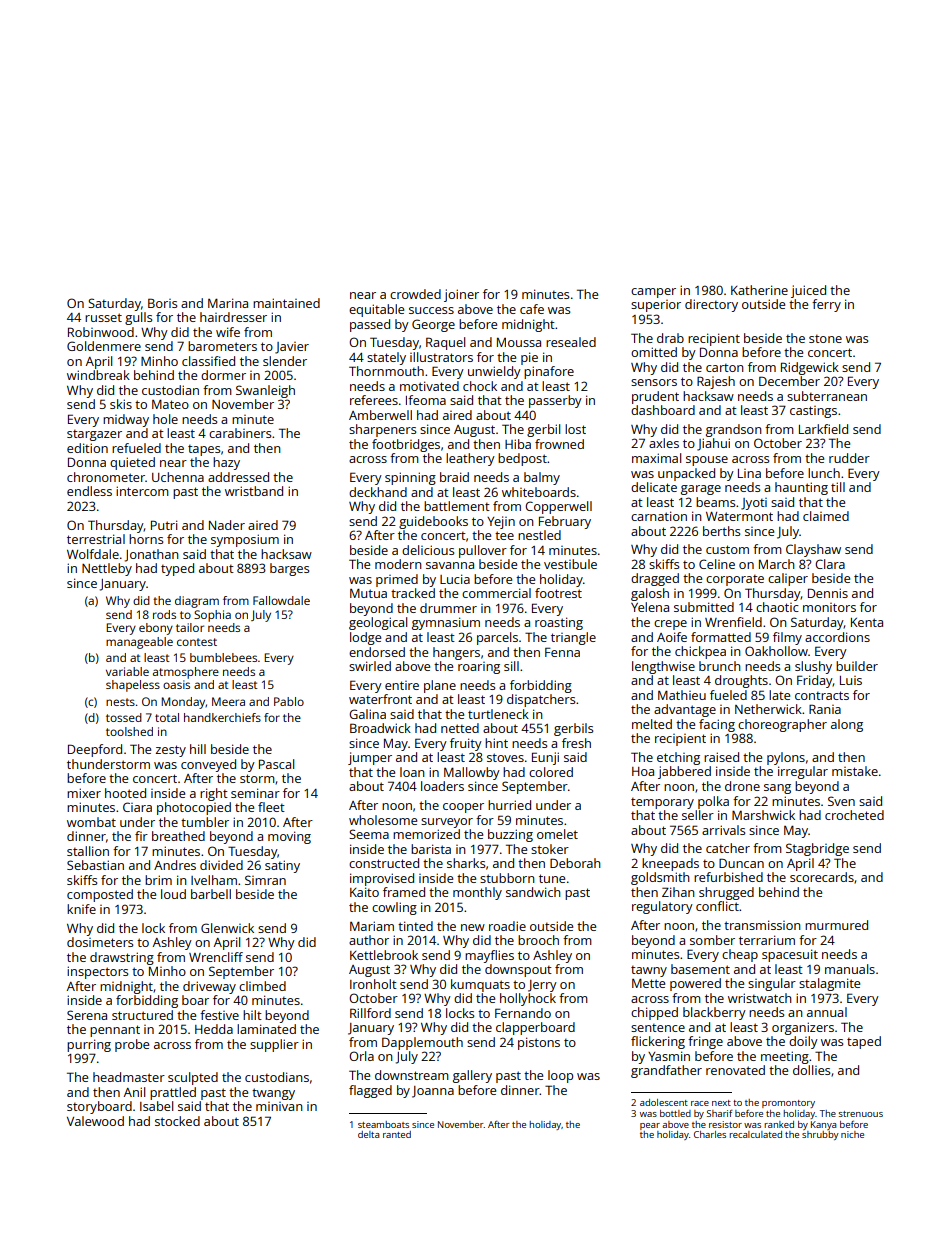 The width and height of the screenshot is (952, 1233). What do you see at coordinates (223, 657) in the screenshot?
I see `bumblebees` at bounding box center [223, 657].
